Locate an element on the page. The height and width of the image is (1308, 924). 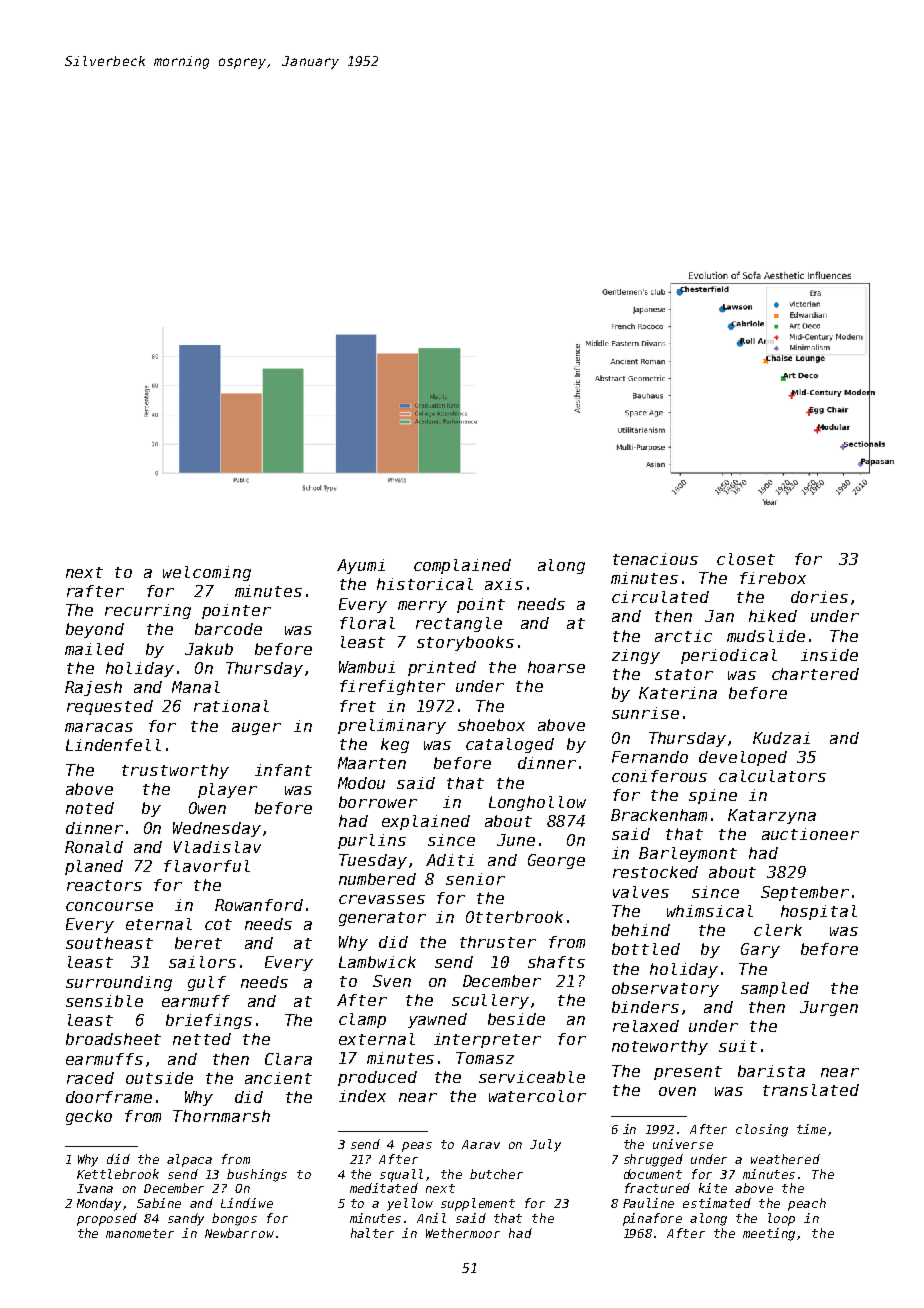
closet is located at coordinates (746, 559).
